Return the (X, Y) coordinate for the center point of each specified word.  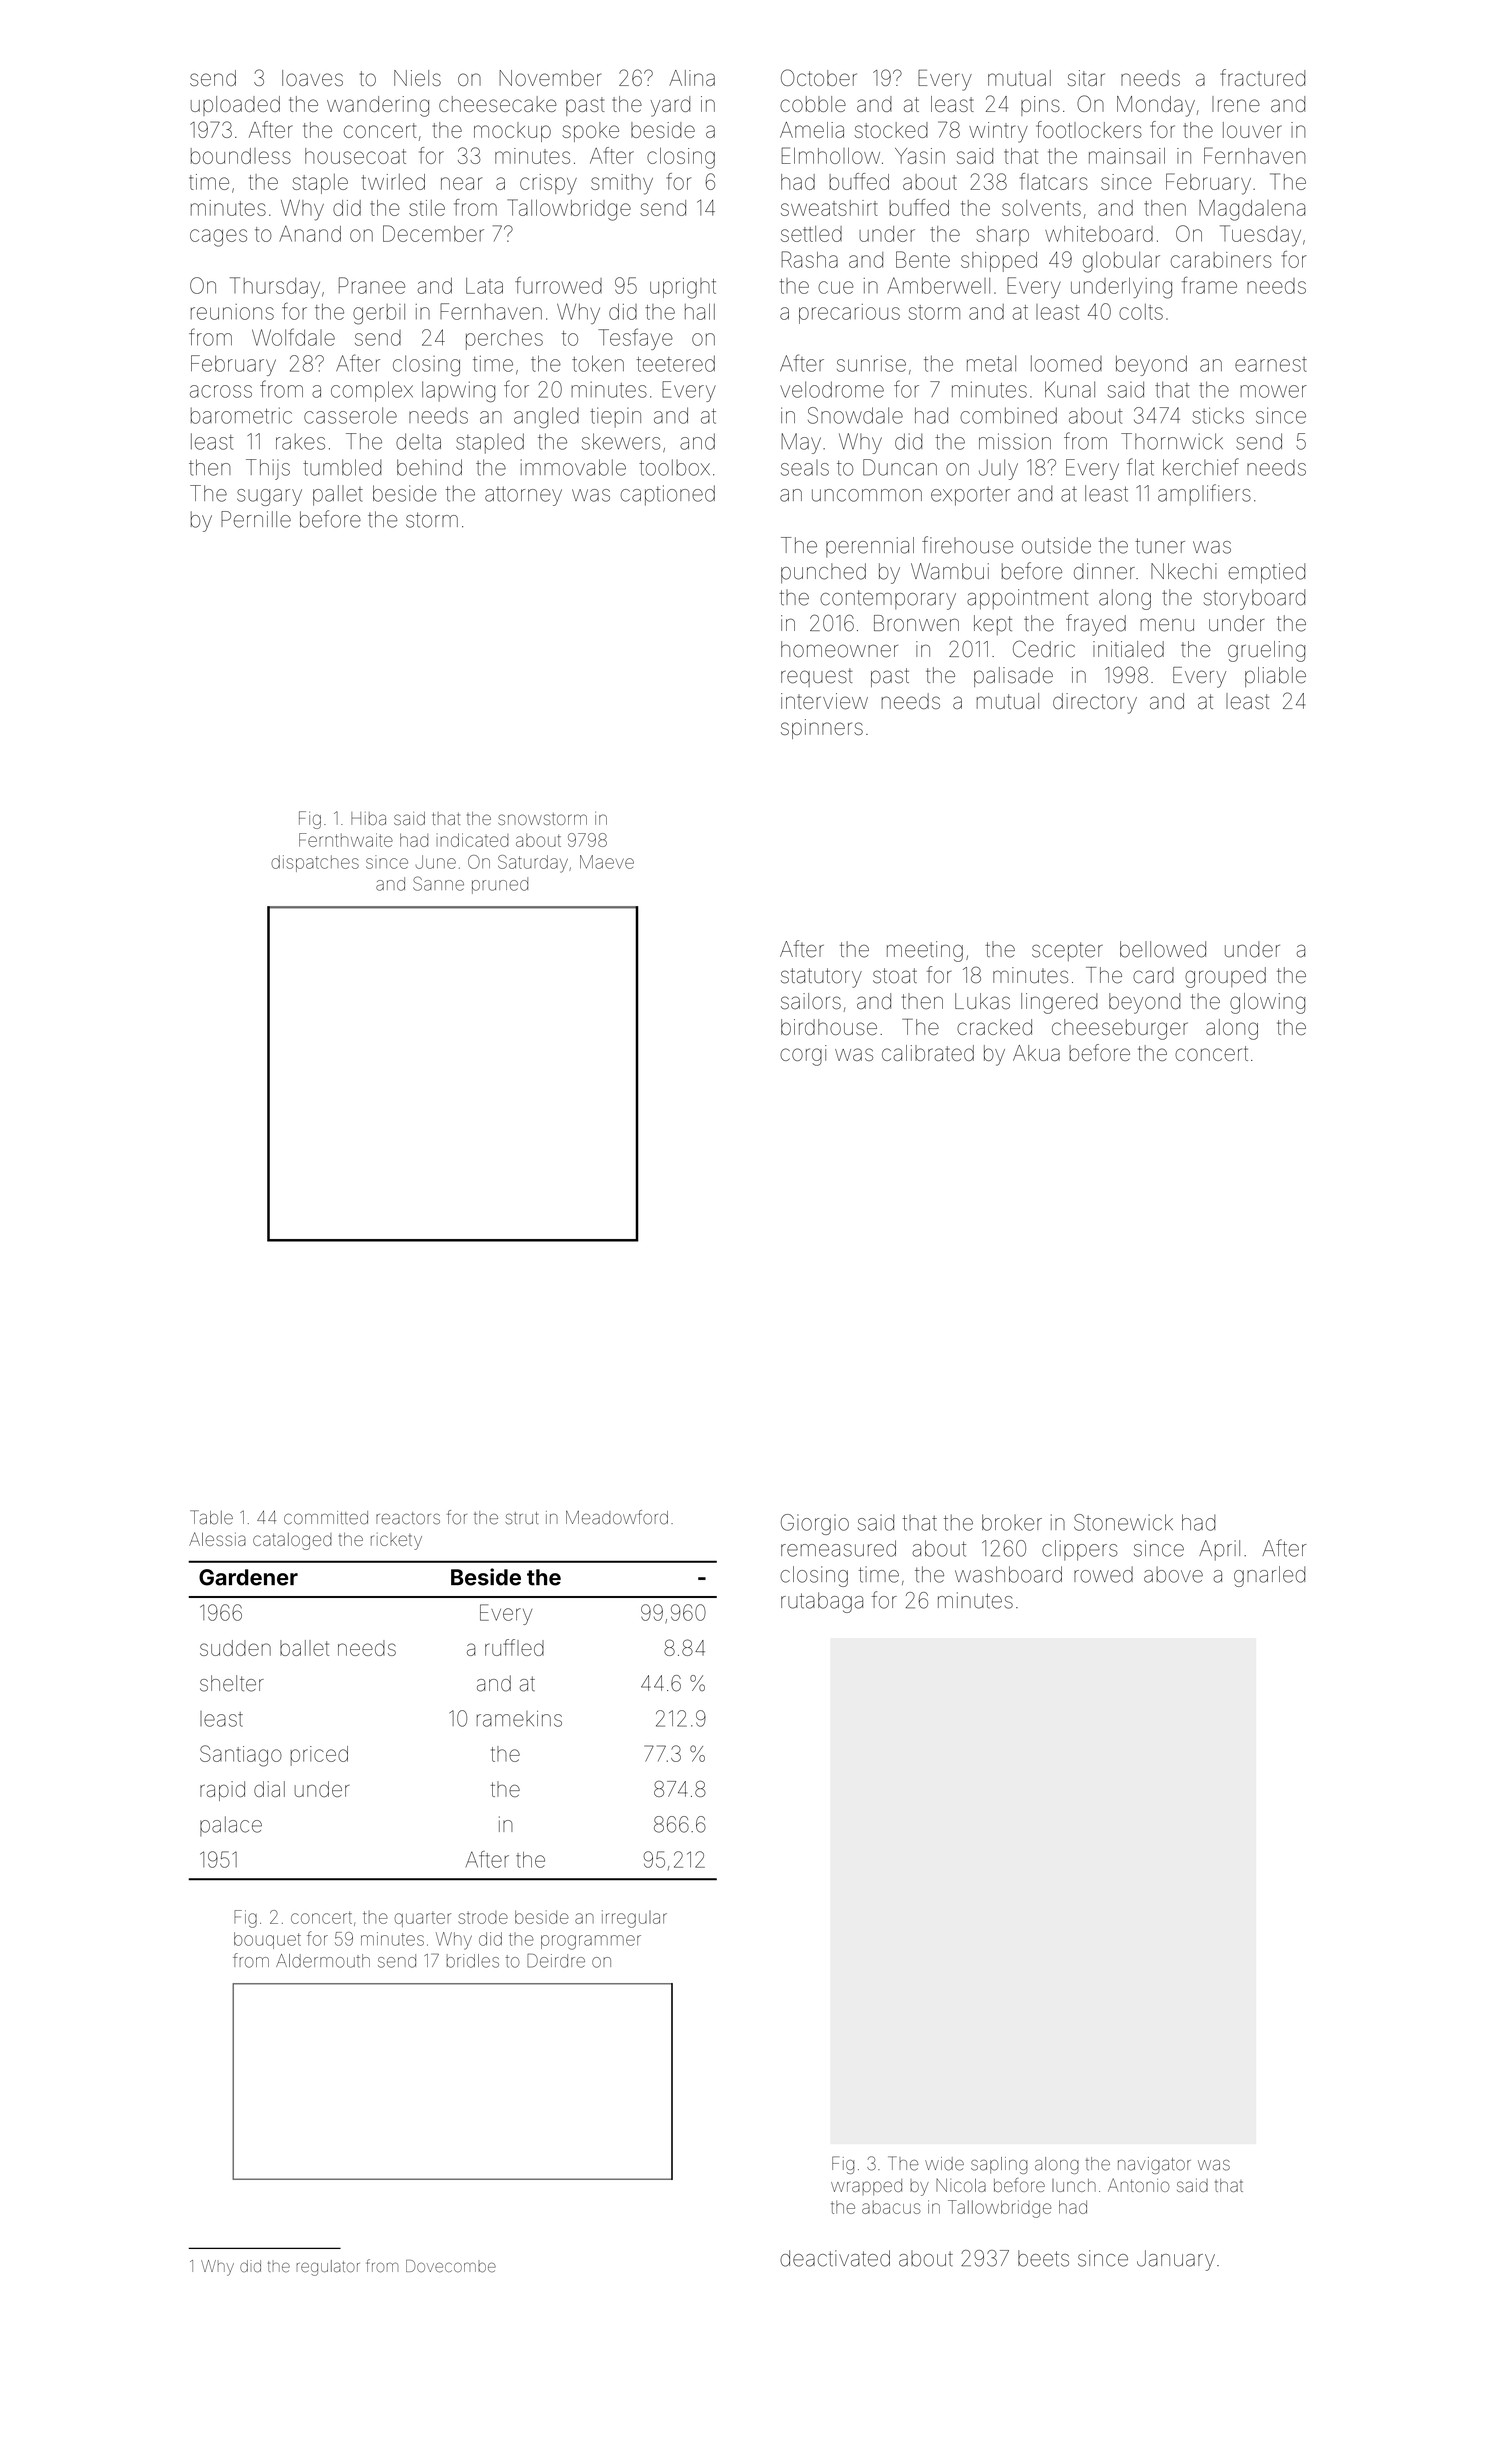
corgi (803, 1055)
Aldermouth (323, 1961)
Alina (692, 78)
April (1219, 1550)
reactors (408, 1518)
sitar (1086, 78)
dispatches (315, 863)
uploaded (235, 106)
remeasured (838, 1548)
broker (1012, 1522)
